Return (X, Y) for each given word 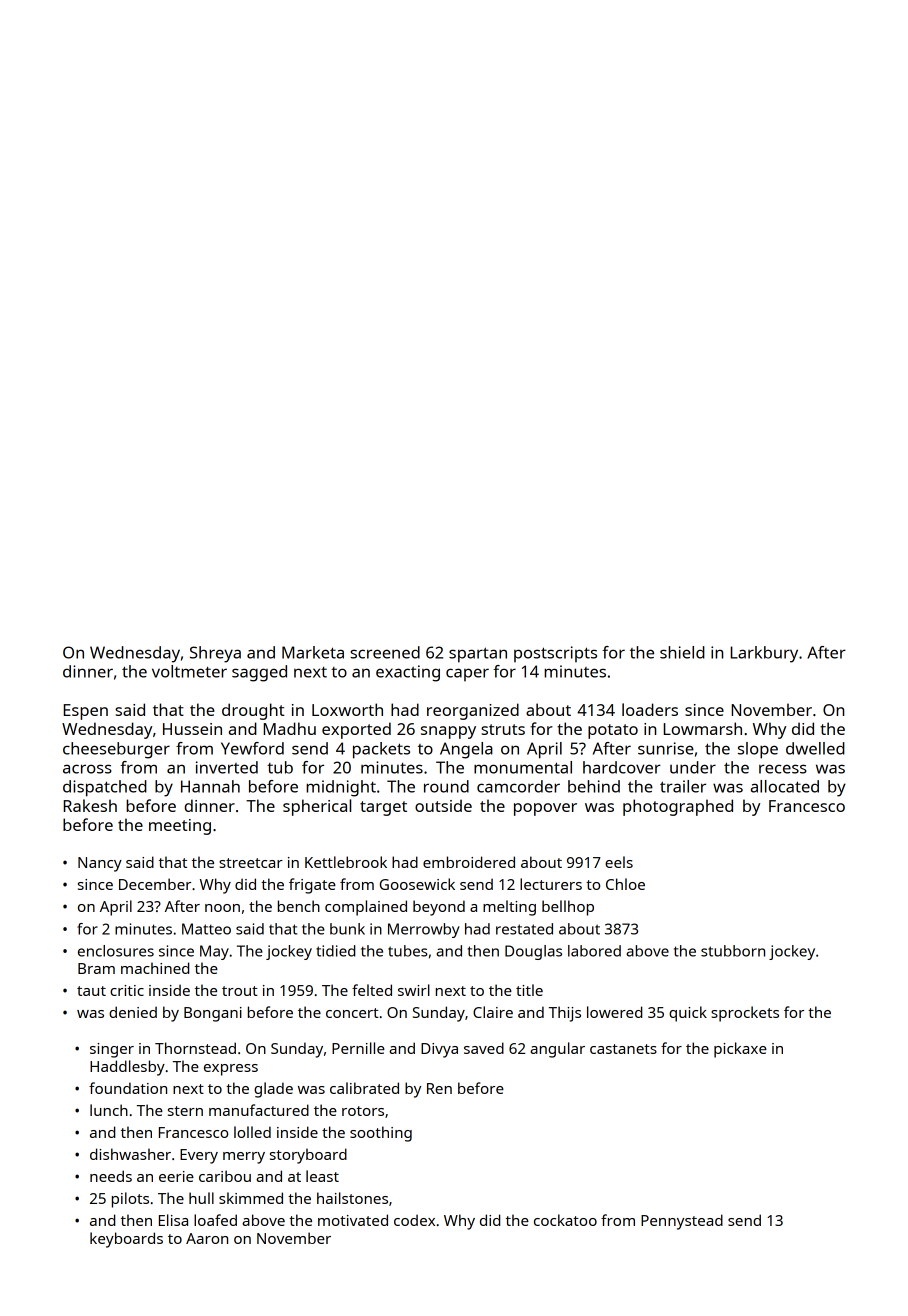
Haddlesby (127, 1068)
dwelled (815, 748)
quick (688, 1014)
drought (253, 711)
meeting (180, 827)
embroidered (469, 862)
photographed (678, 807)
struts (503, 729)
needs (111, 1176)
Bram (96, 968)
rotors (363, 1111)
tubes (407, 951)
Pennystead (682, 1222)
